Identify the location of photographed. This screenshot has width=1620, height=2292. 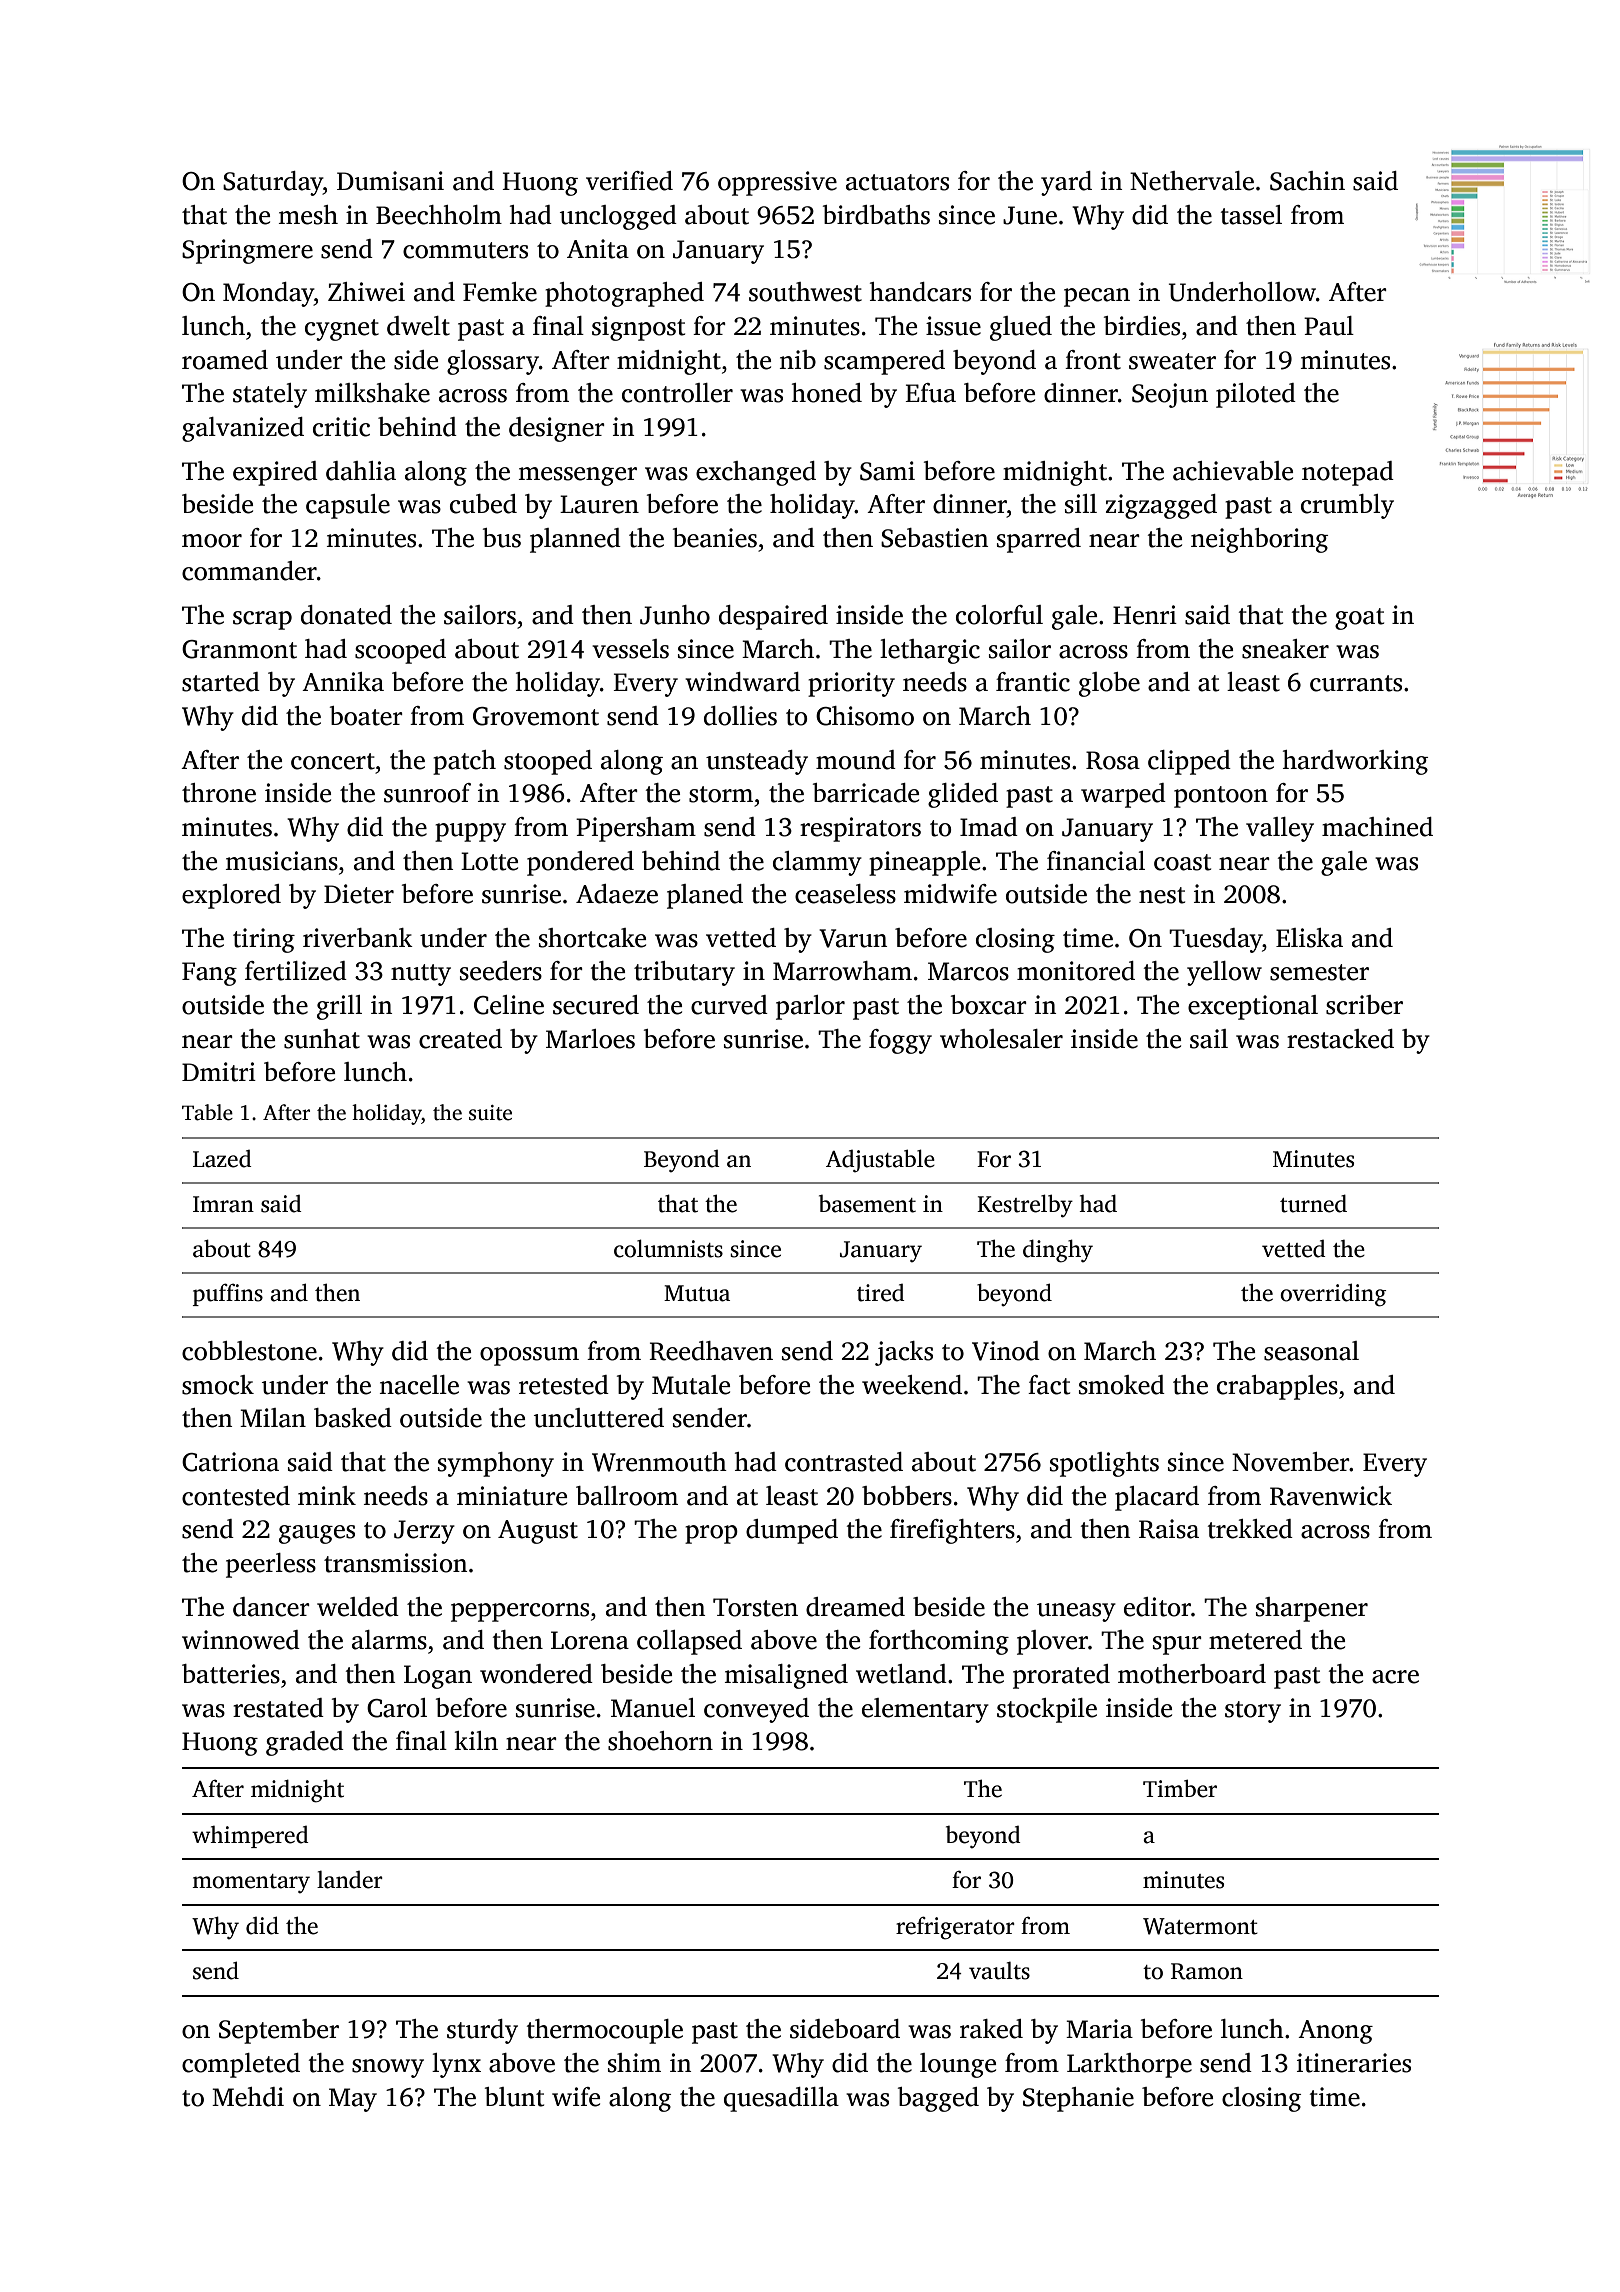
(624, 294).
